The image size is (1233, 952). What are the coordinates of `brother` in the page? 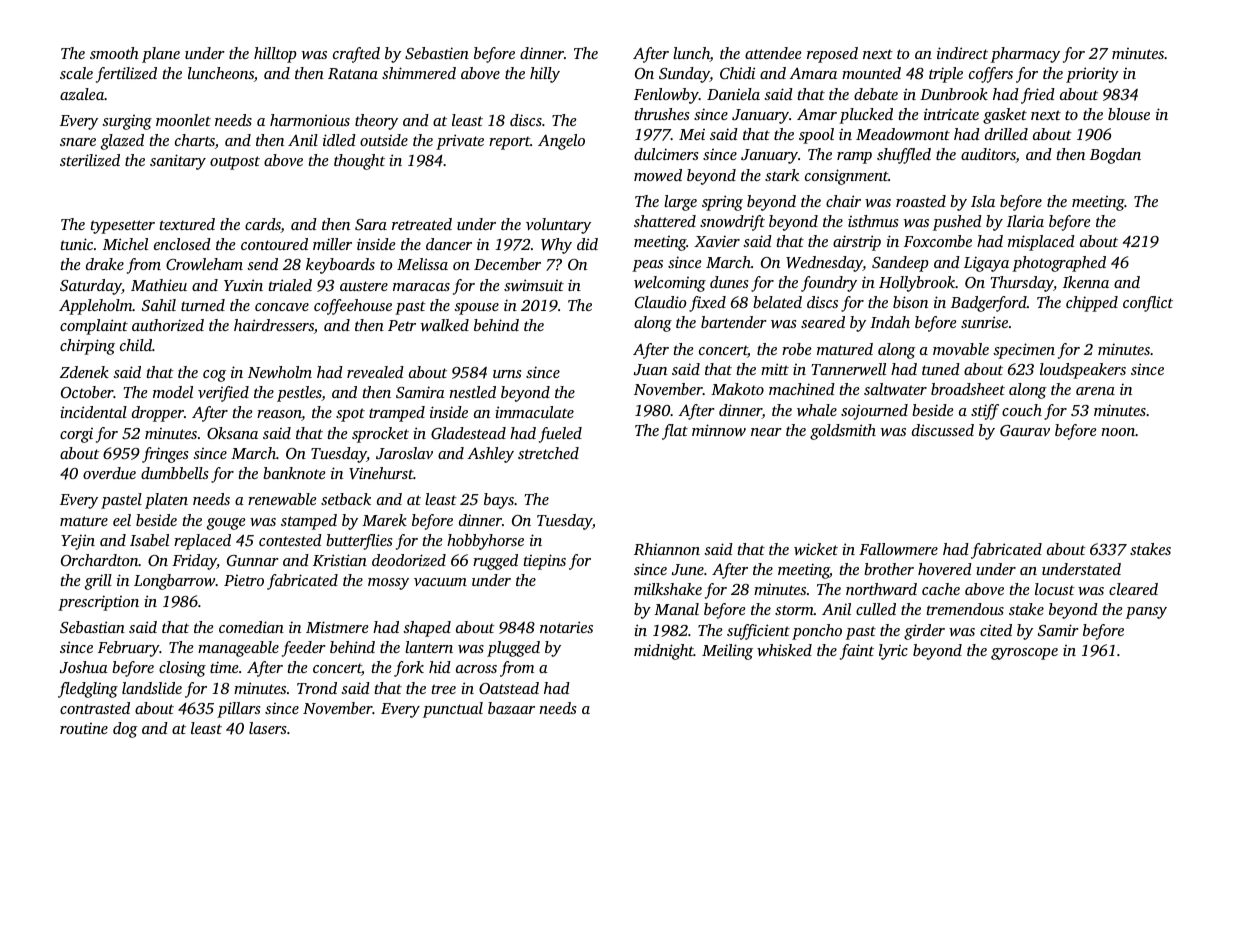 It's located at (889, 569).
